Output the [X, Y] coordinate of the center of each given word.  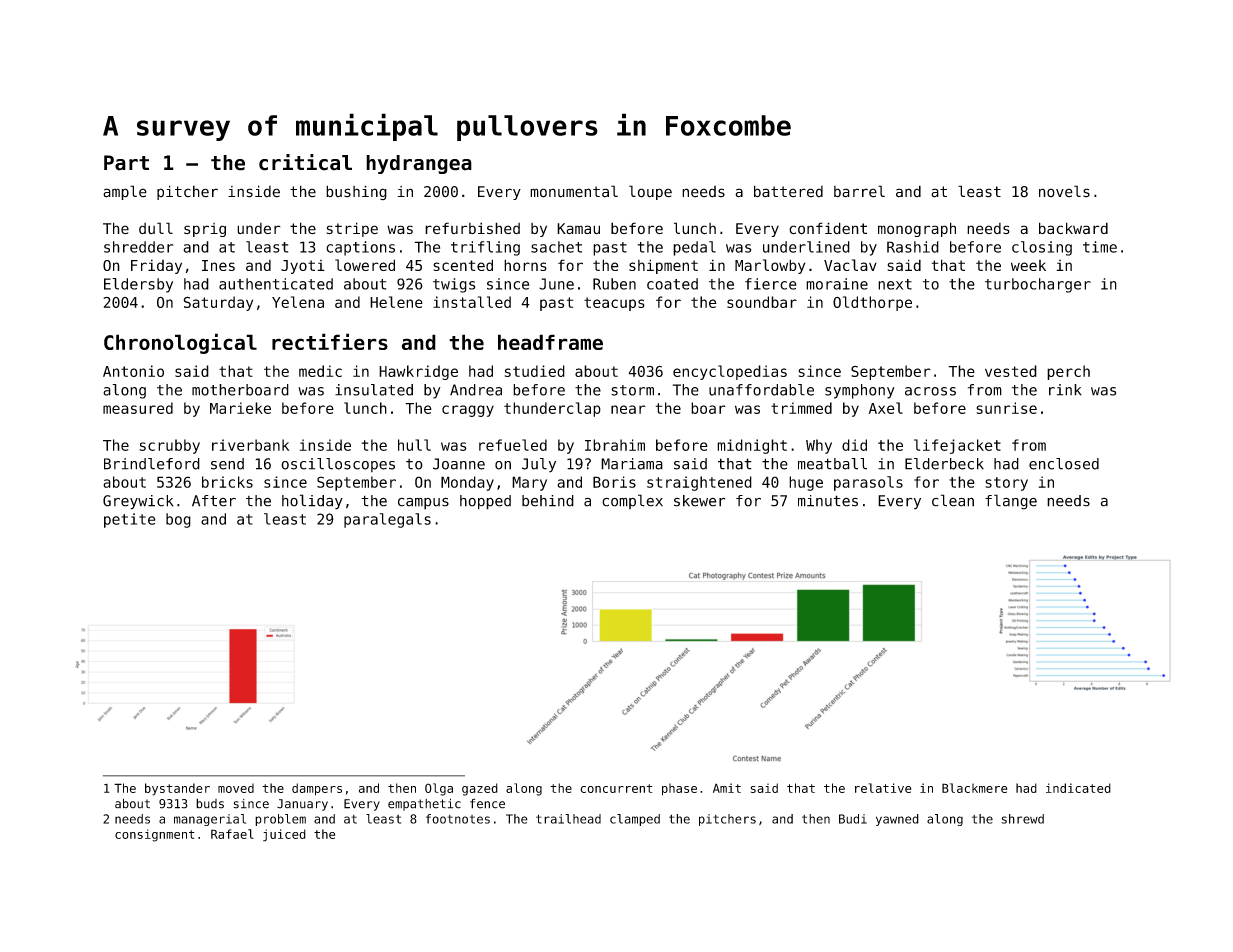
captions [360, 248]
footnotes [458, 819]
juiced [284, 835]
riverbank [250, 445]
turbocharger [1038, 285]
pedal [694, 248]
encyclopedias [730, 372]
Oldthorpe [872, 303]
